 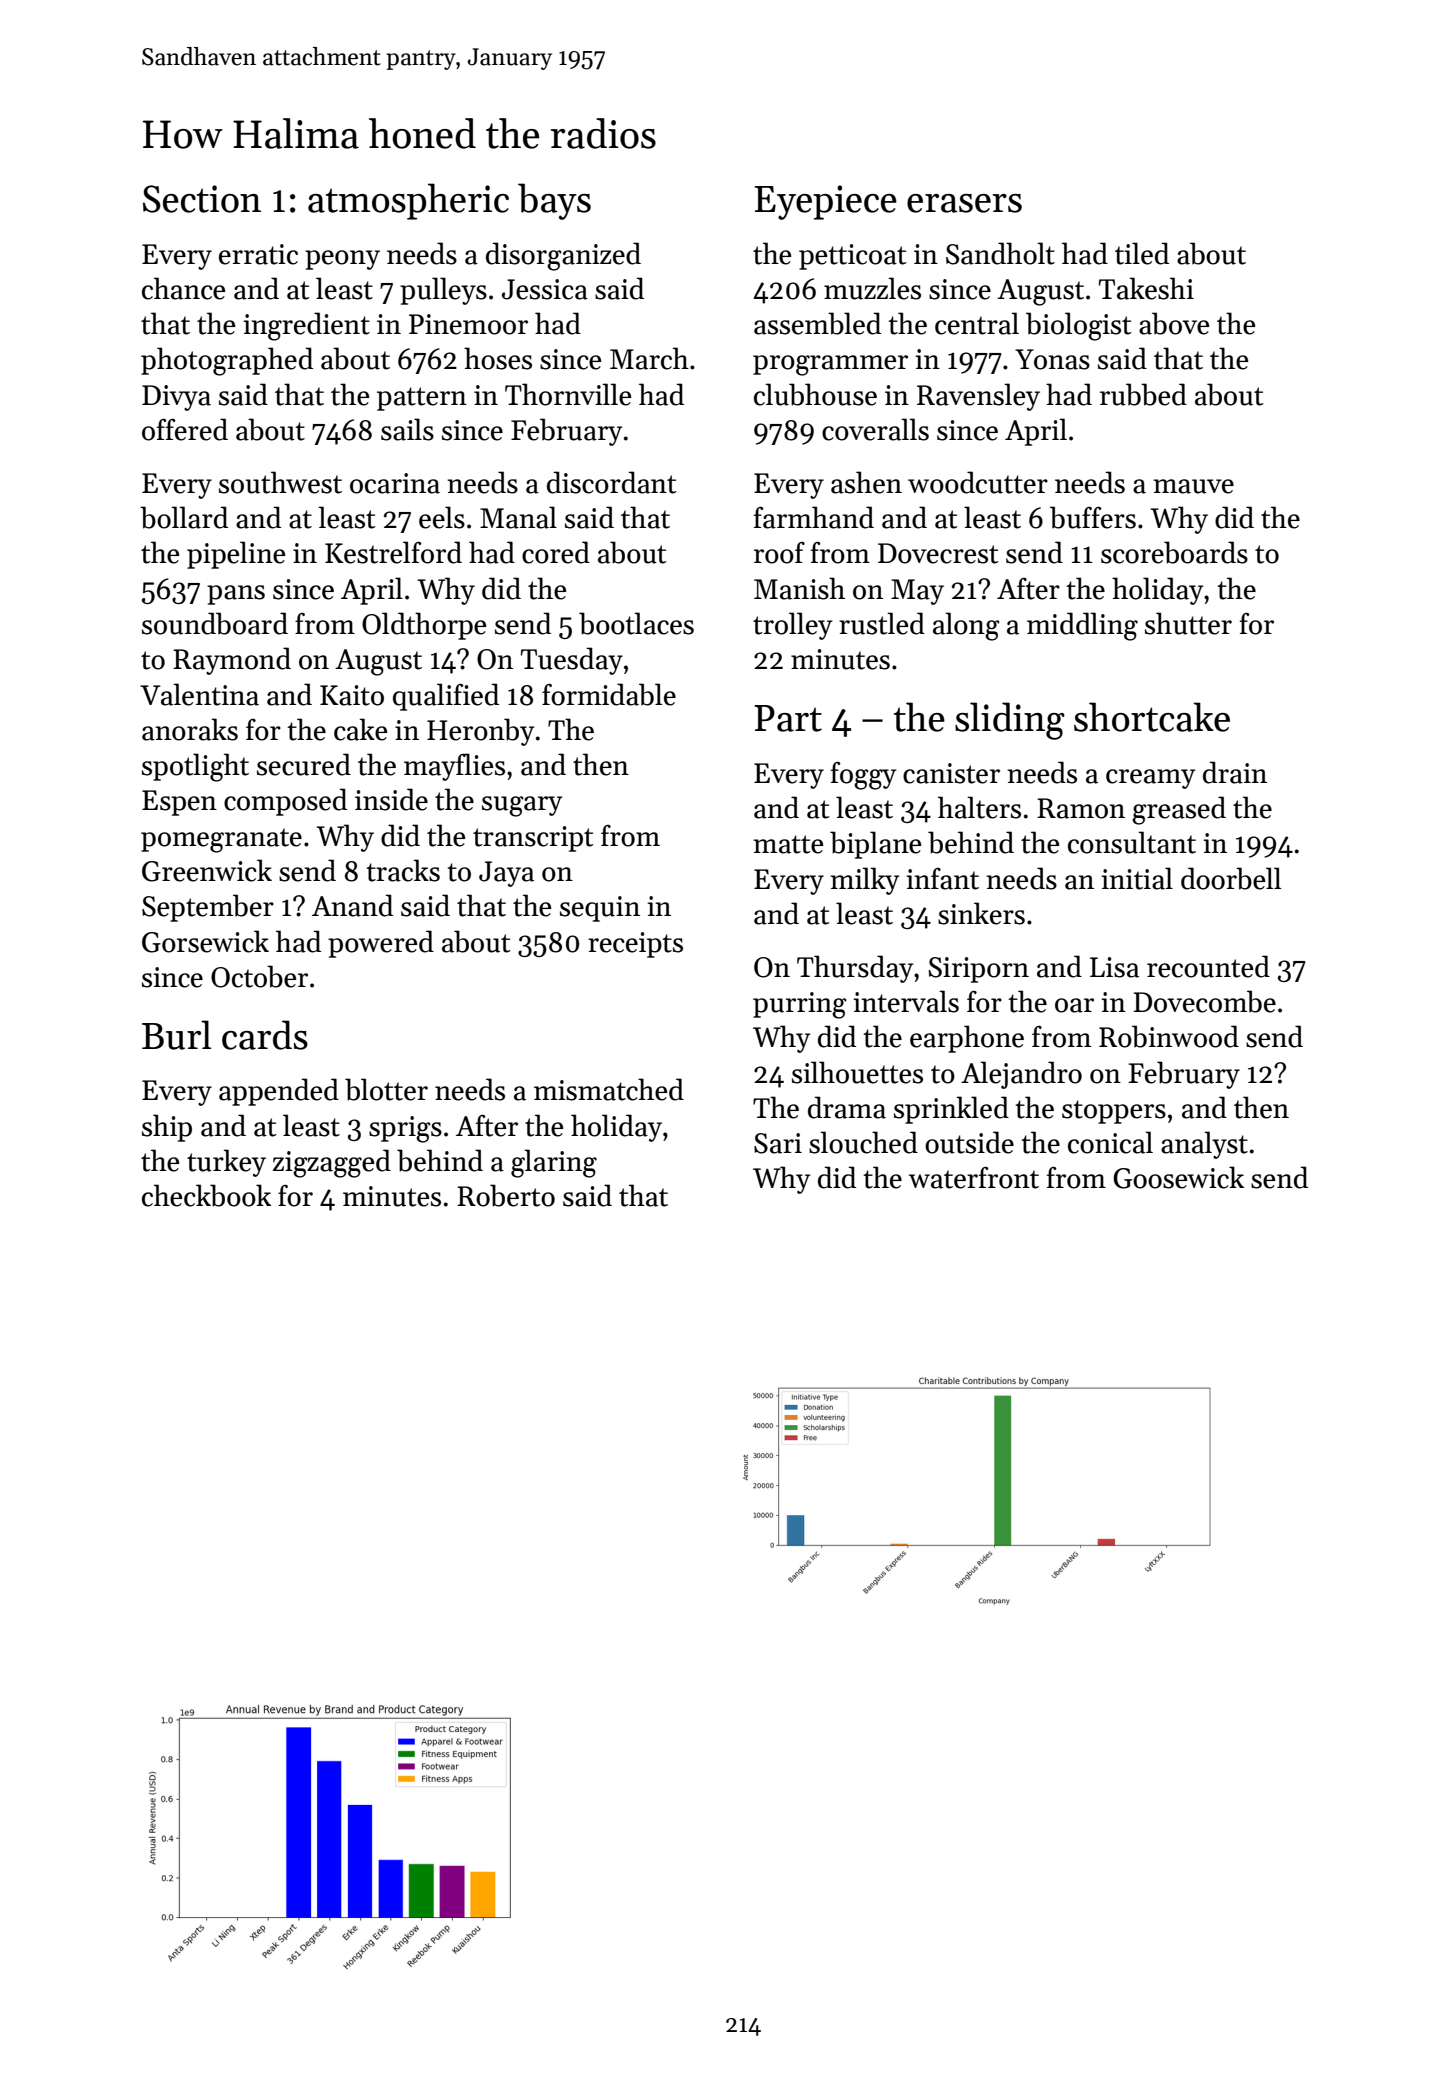 What do you see at coordinates (872, 288) in the screenshot?
I see `muzzles` at bounding box center [872, 288].
